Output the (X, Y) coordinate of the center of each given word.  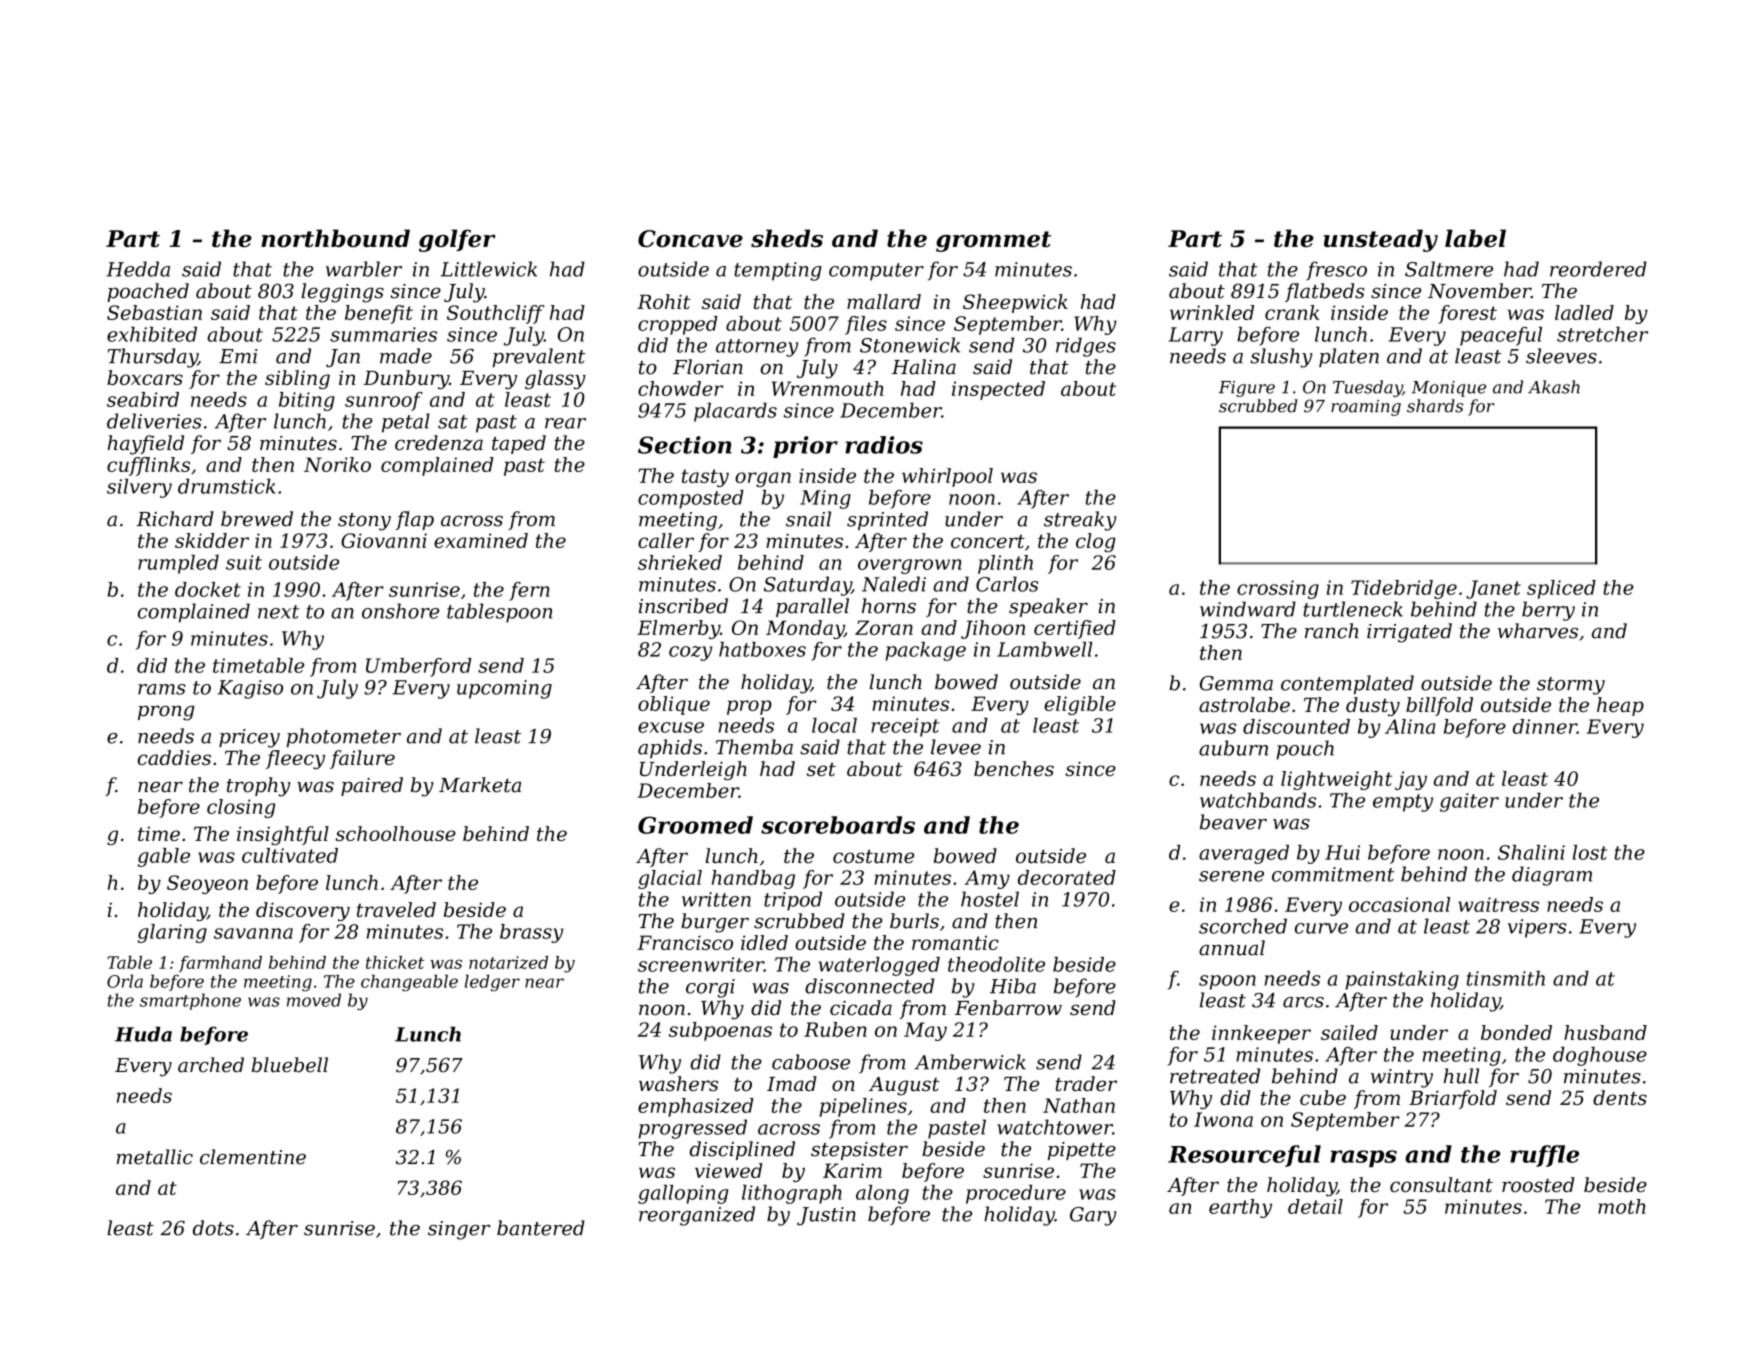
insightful (283, 835)
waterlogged (879, 966)
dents (1620, 1097)
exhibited (152, 334)
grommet (993, 241)
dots (213, 1228)
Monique (1448, 389)
